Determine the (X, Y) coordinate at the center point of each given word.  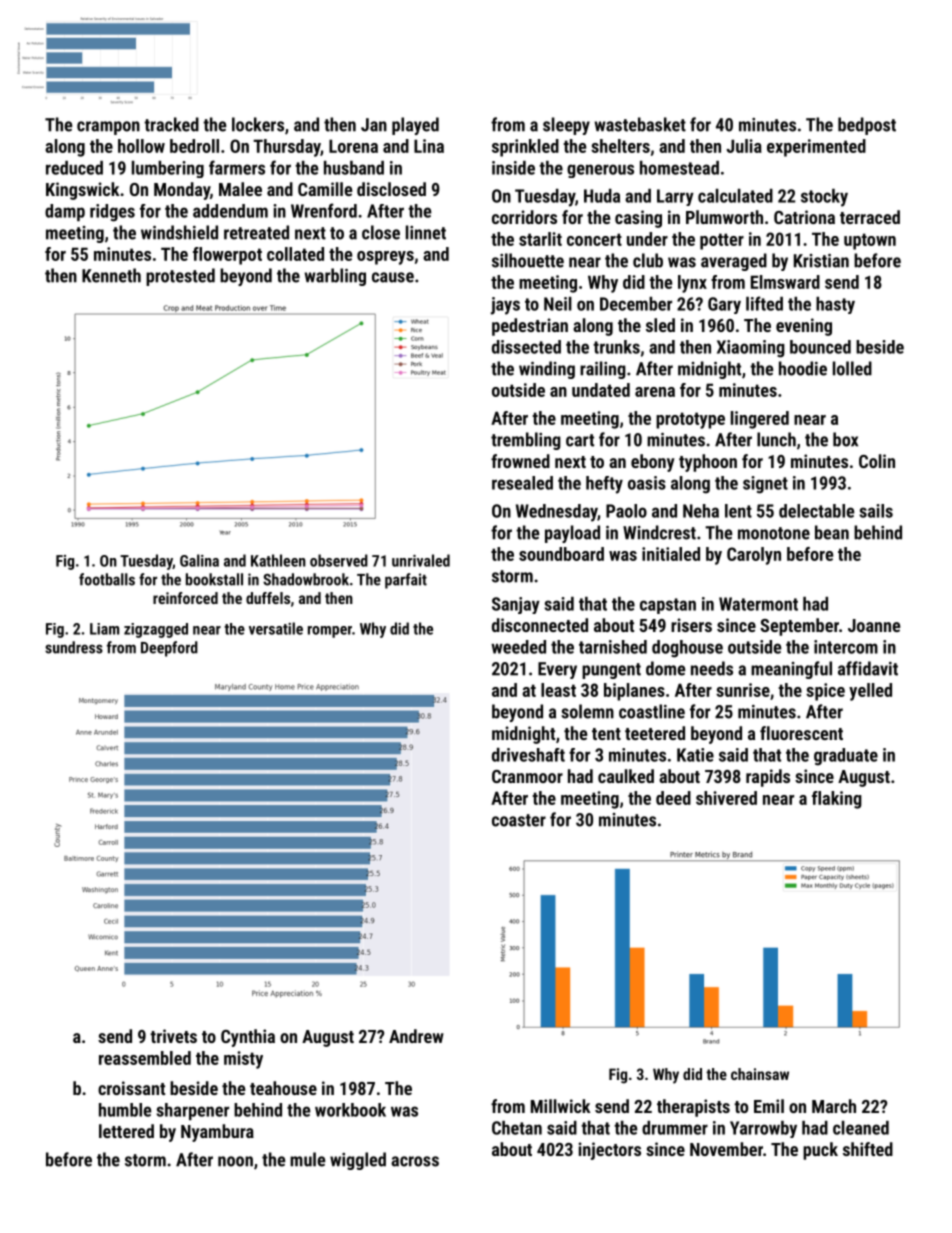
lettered (126, 1131)
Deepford (169, 649)
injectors (609, 1151)
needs (712, 668)
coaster (519, 820)
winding (547, 370)
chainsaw (760, 1074)
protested (180, 277)
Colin (877, 461)
